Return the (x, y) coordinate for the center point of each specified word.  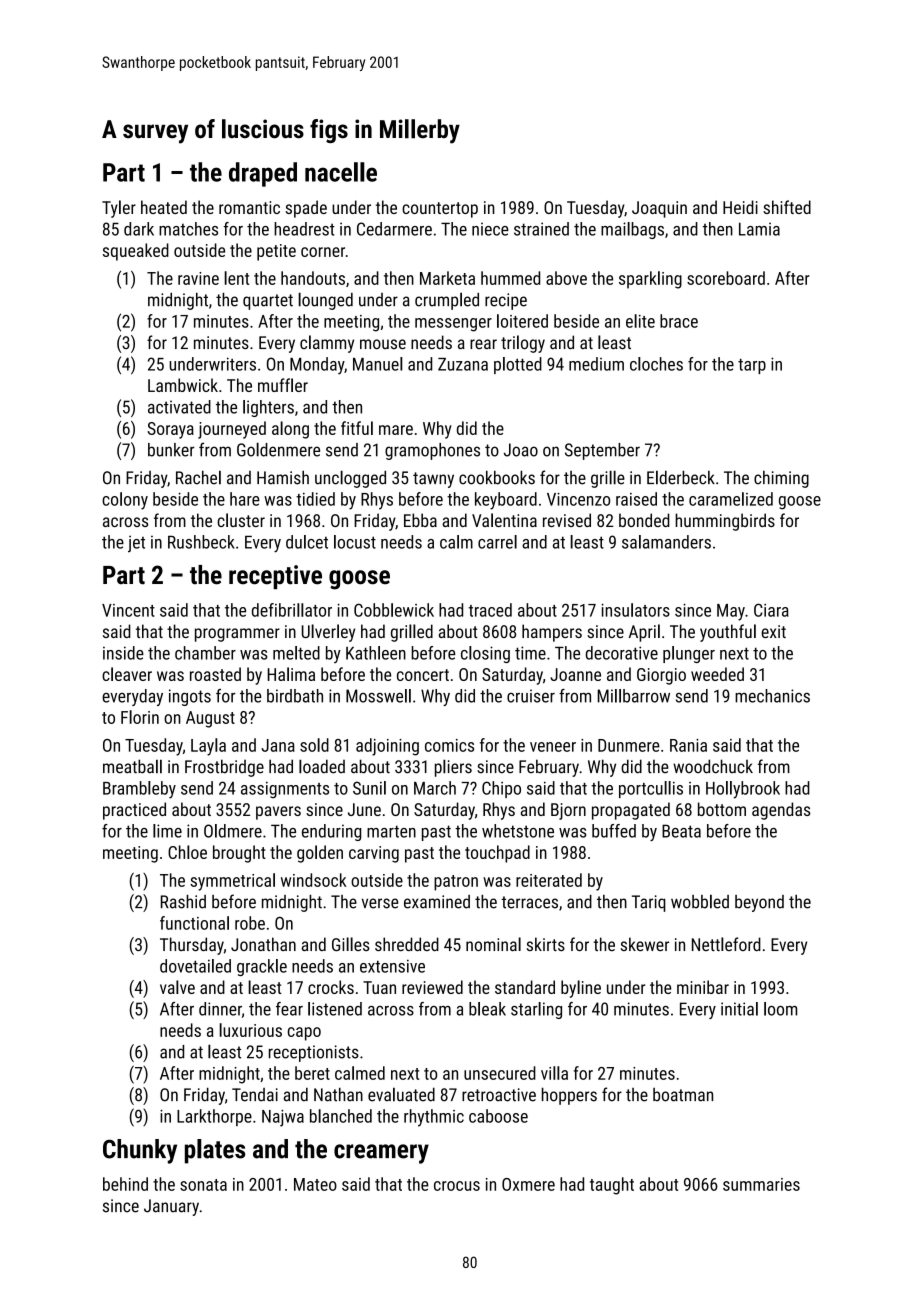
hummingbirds (725, 522)
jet (136, 543)
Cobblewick (394, 610)
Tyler (119, 209)
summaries (761, 1184)
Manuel (378, 364)
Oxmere (528, 1184)
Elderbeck (681, 477)
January (171, 1207)
